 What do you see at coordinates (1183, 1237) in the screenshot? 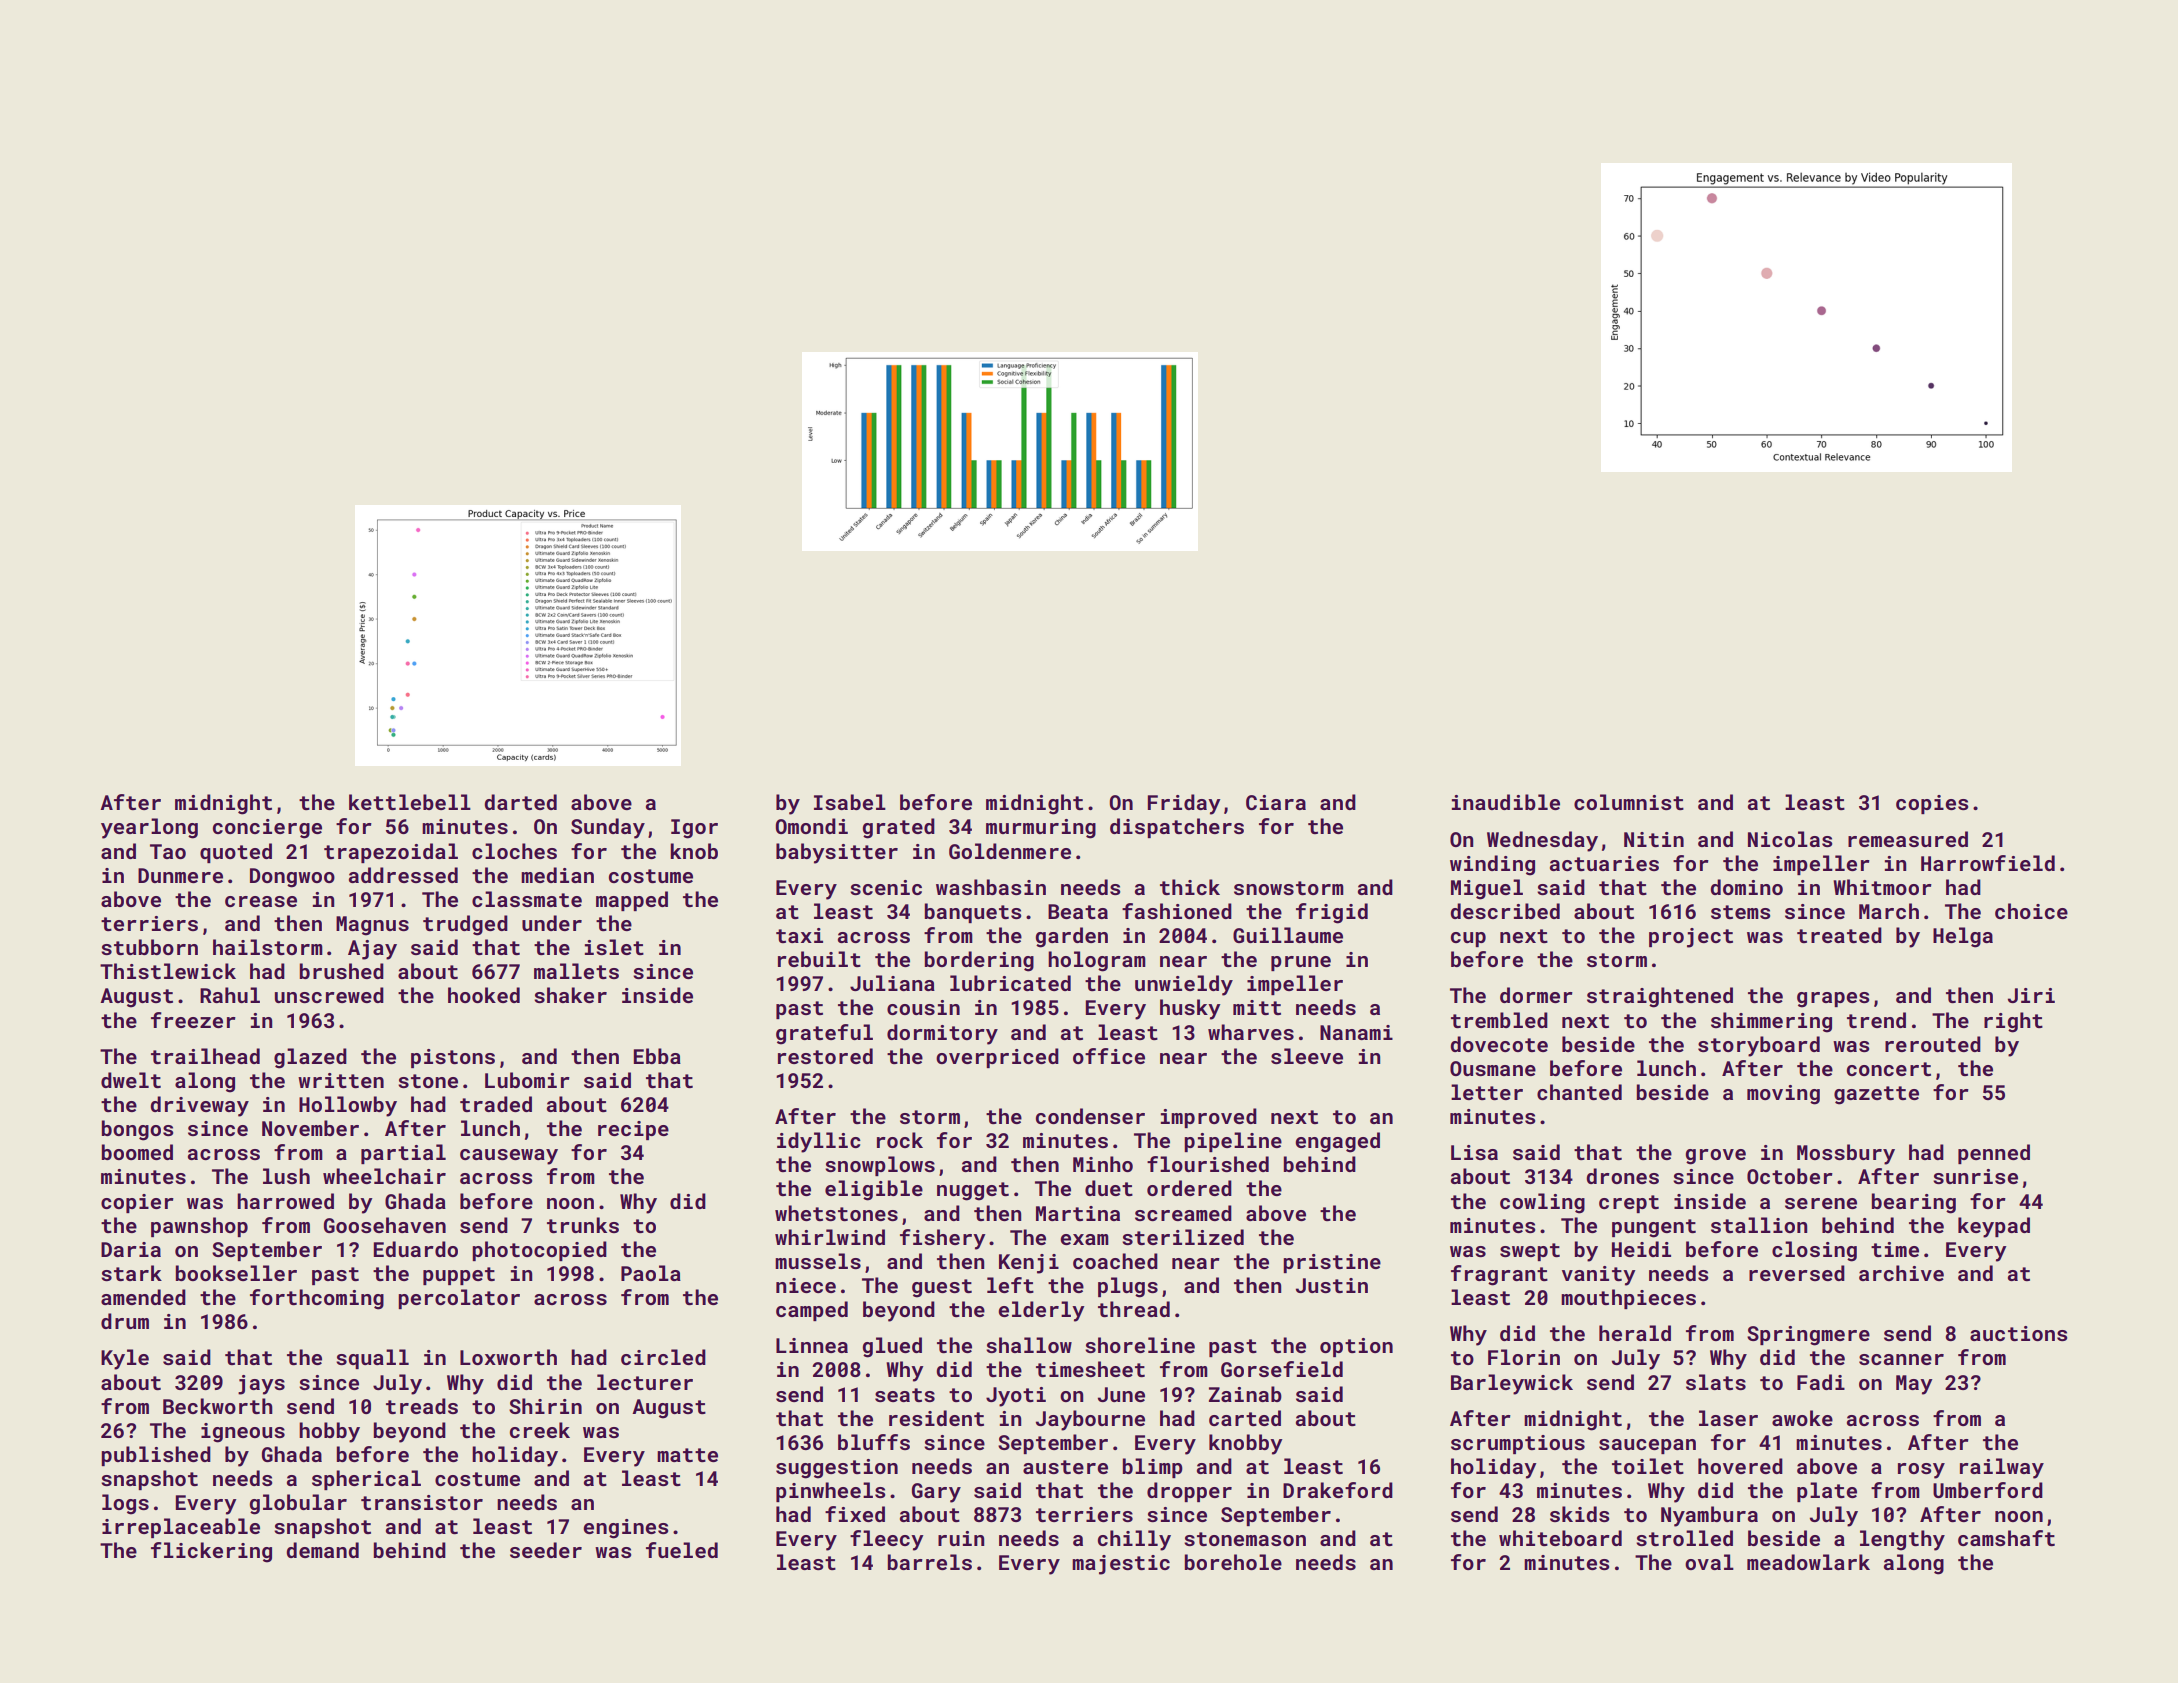
I see `sterilized` at bounding box center [1183, 1237].
